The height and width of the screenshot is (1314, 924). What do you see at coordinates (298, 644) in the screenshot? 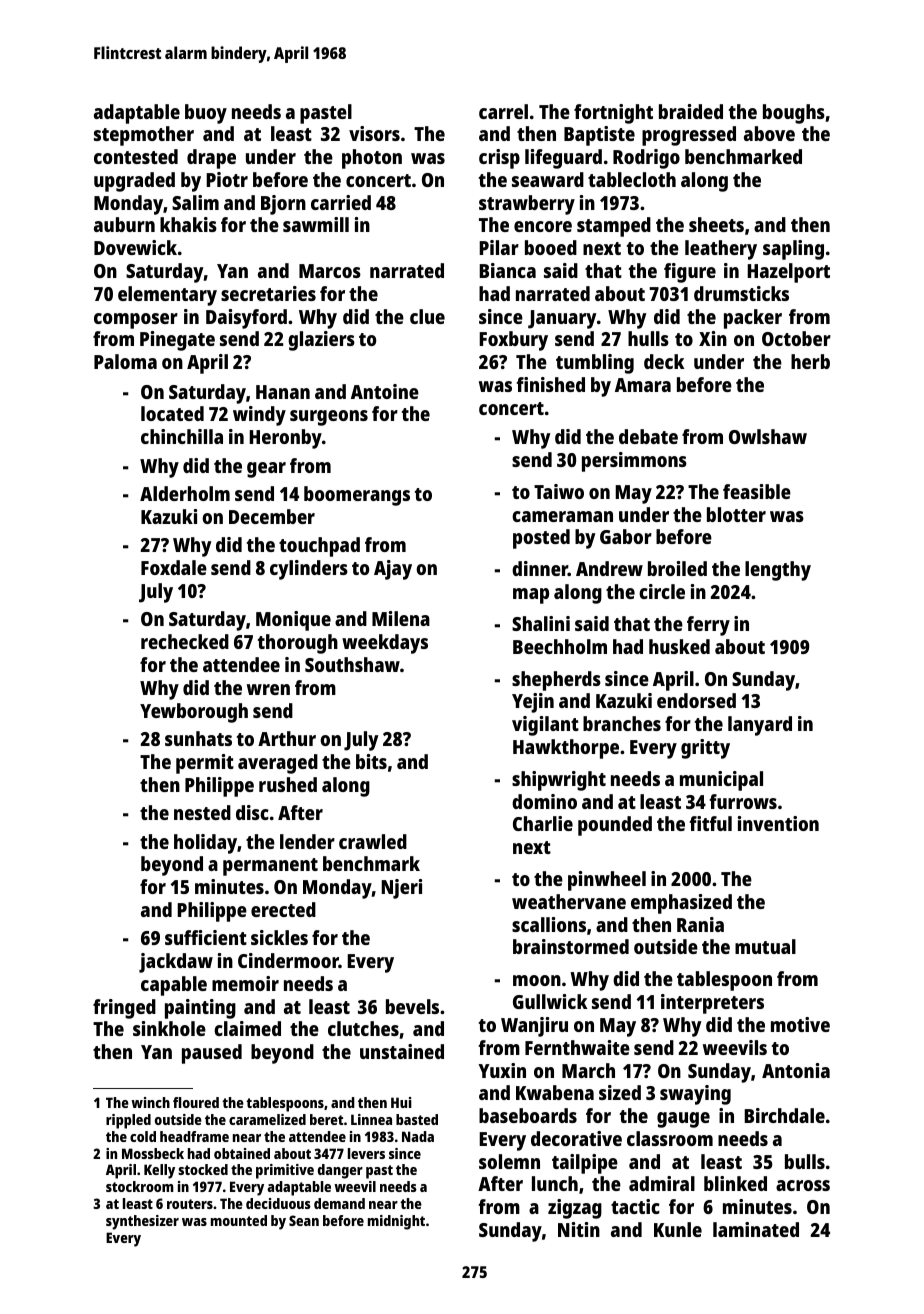
I see `thorough` at bounding box center [298, 644].
